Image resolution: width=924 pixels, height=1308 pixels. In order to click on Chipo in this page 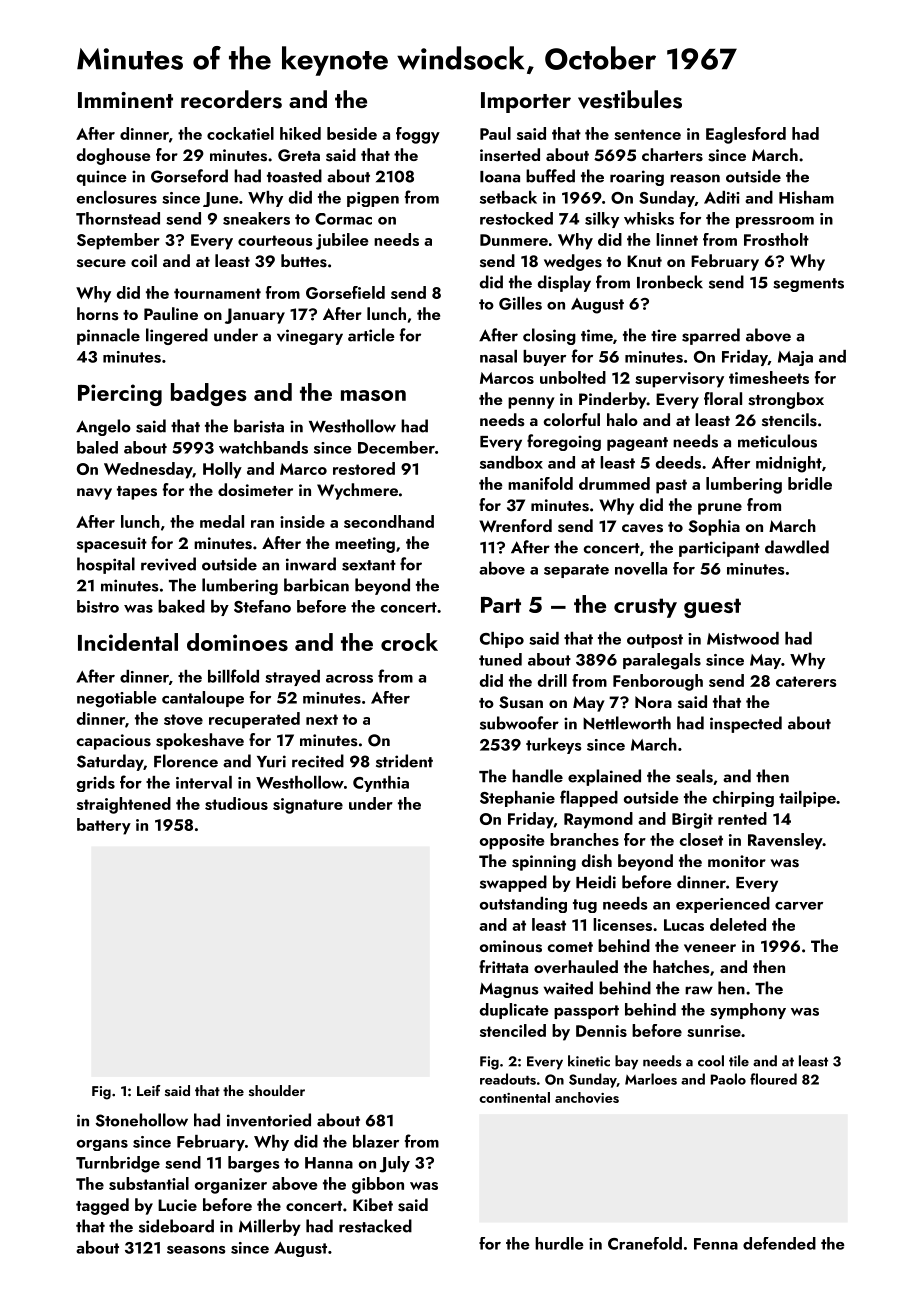, I will do `click(502, 640)`.
